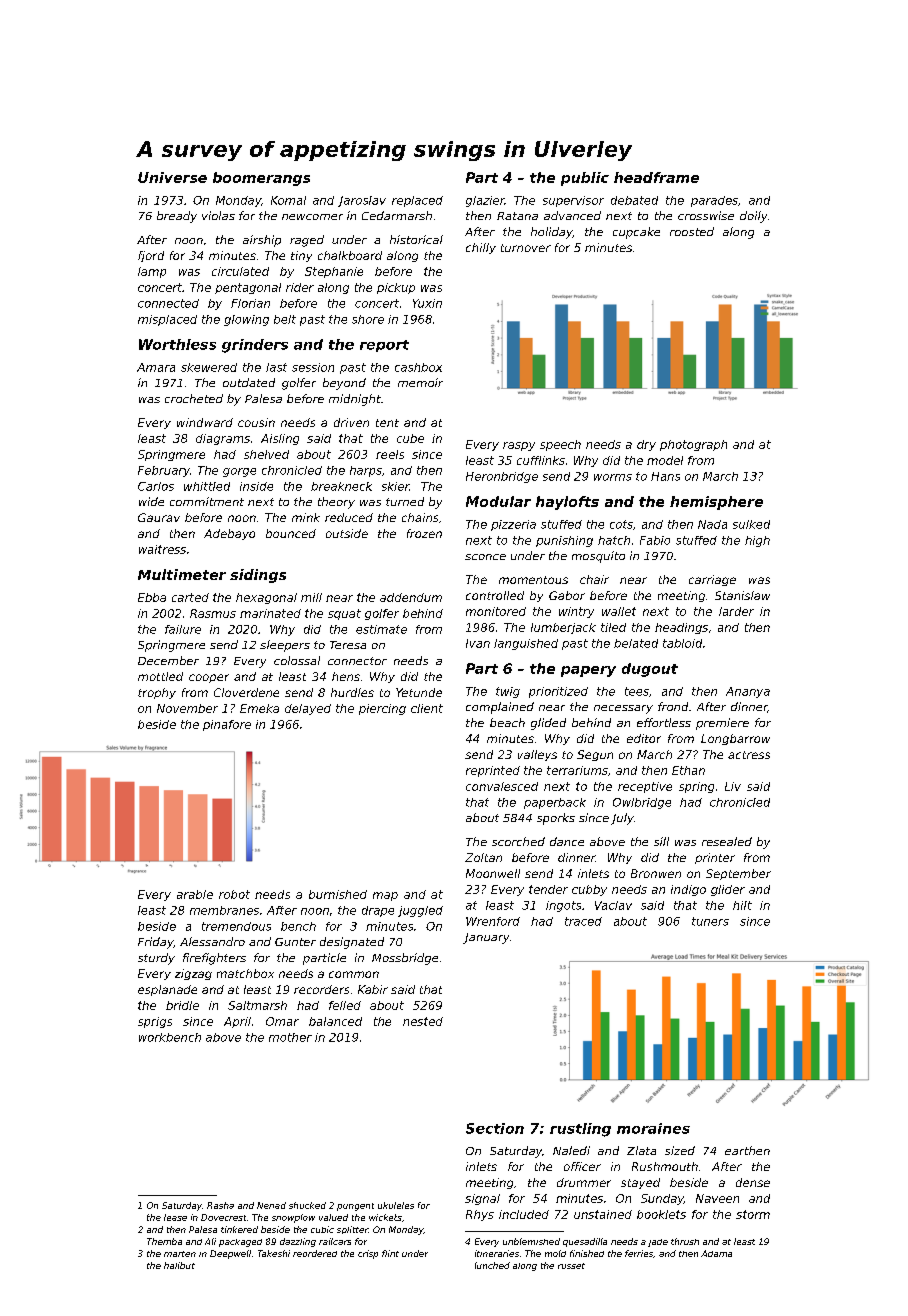  Describe the element at coordinates (580, 1130) in the page. I see `rustling` at that location.
